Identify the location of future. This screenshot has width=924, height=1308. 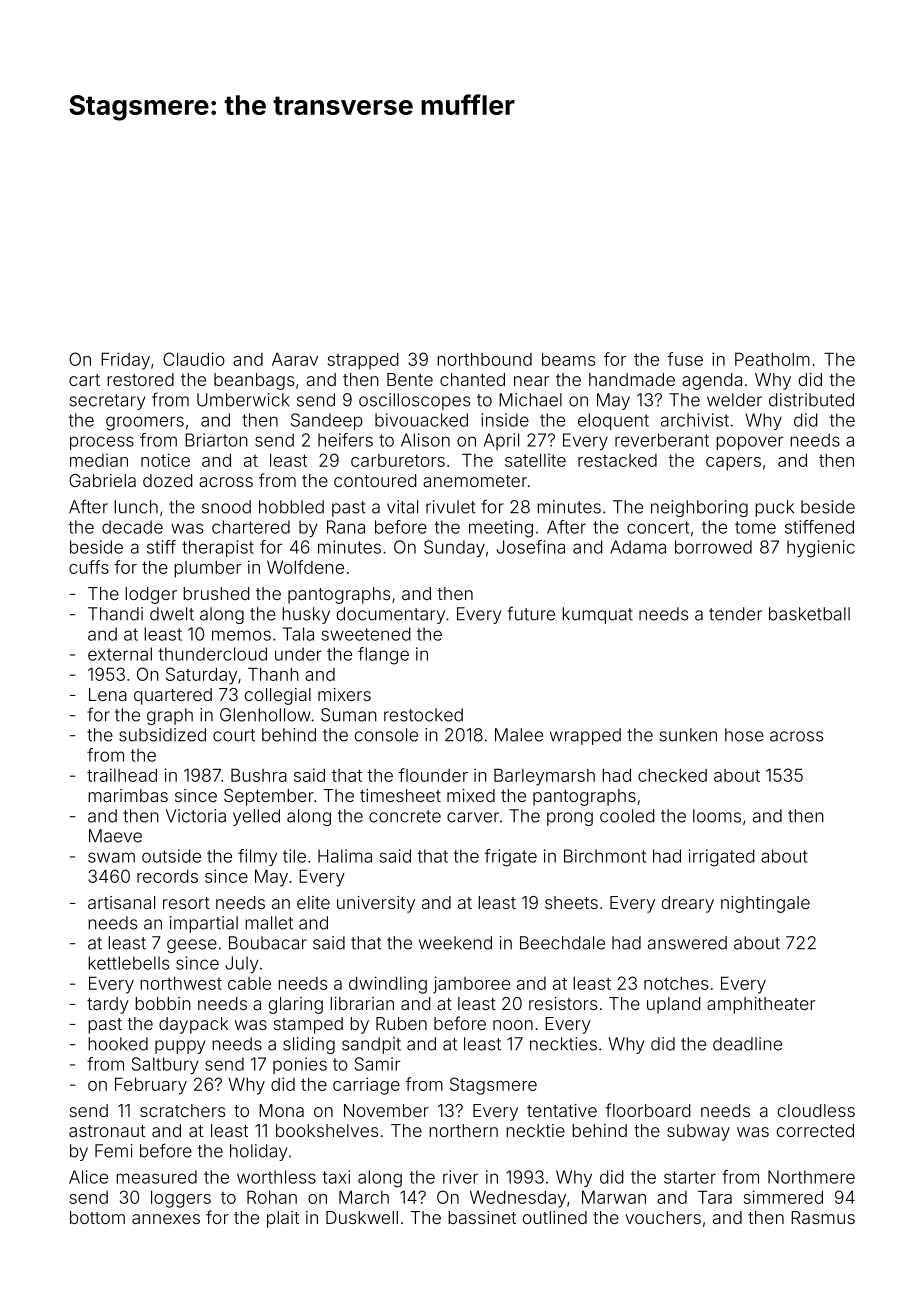
(531, 613).
